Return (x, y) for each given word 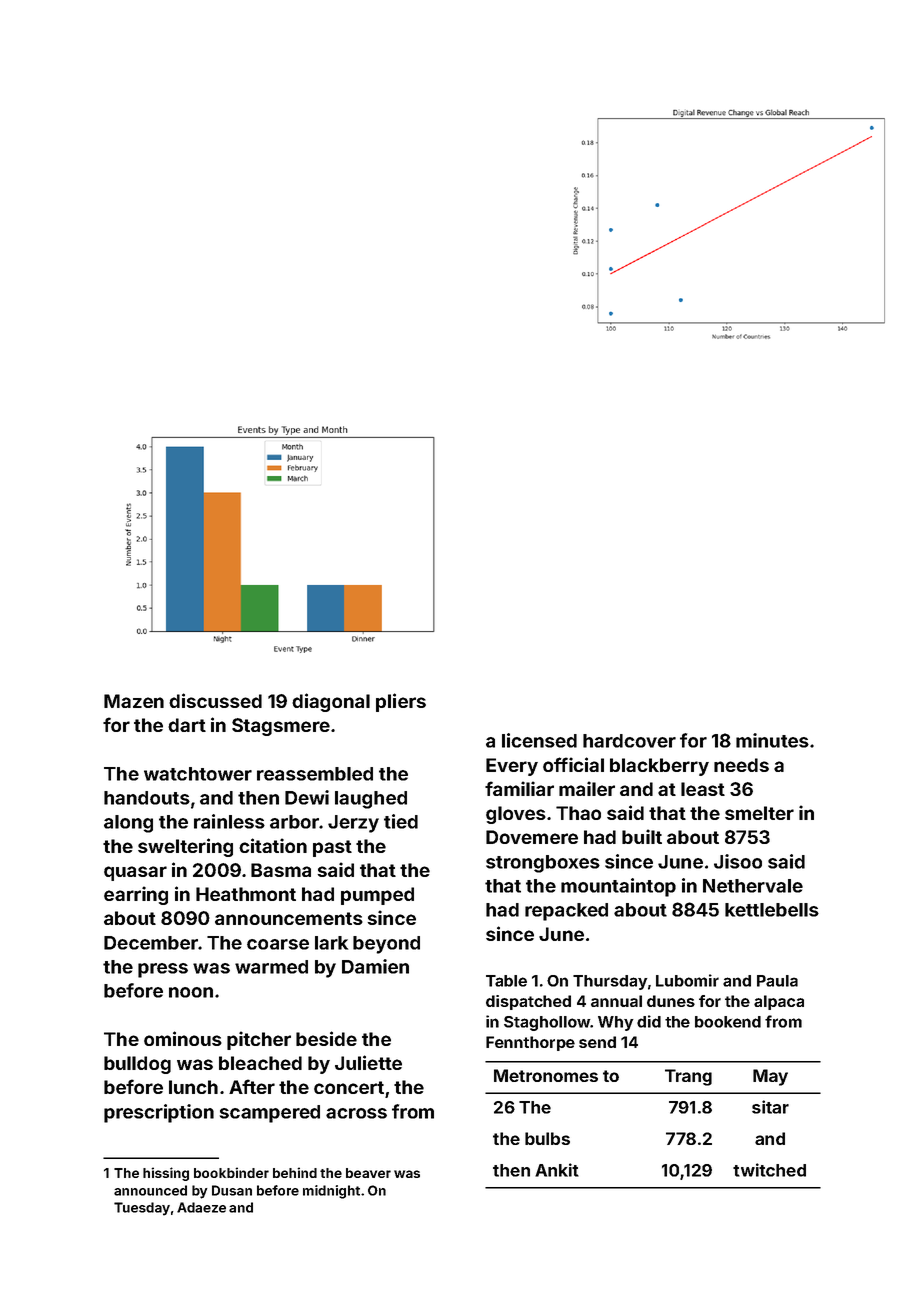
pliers (401, 702)
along (128, 824)
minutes (772, 740)
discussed (215, 700)
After (252, 1086)
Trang (688, 1077)
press (163, 970)
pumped (377, 896)
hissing (166, 1174)
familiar (519, 788)
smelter (759, 813)
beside (326, 1038)
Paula (777, 981)
